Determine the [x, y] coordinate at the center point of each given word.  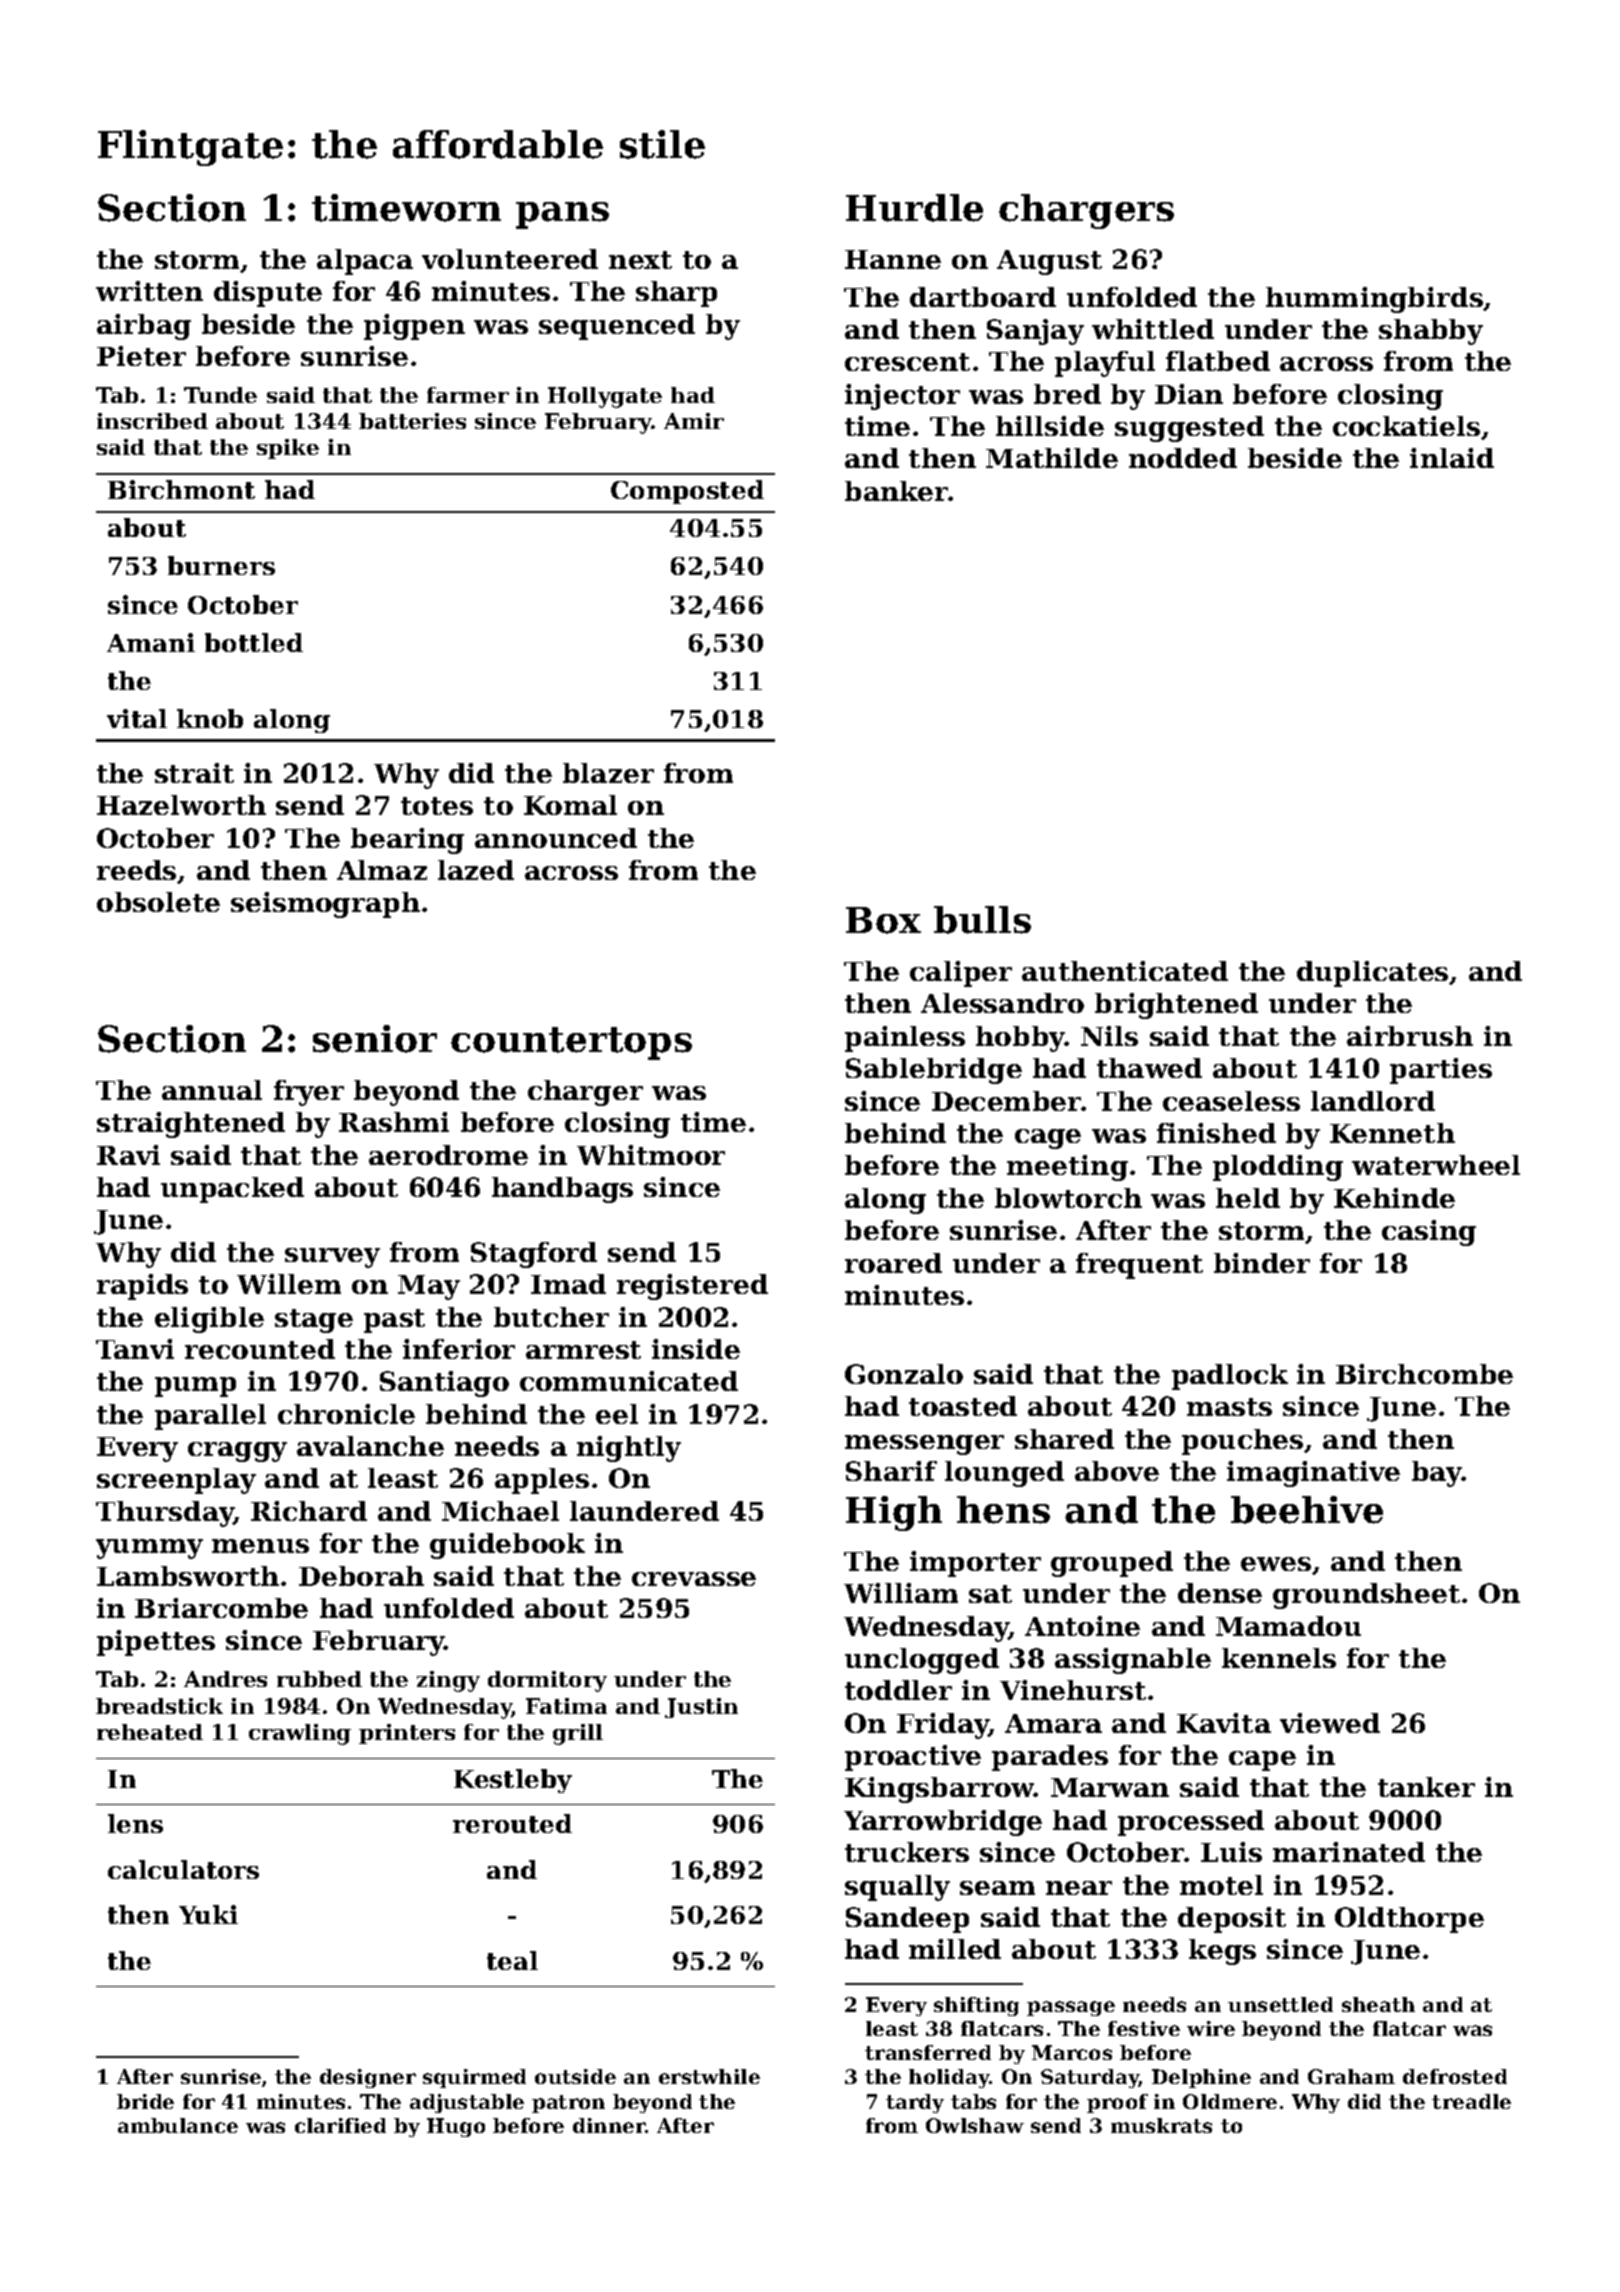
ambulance [178, 2125]
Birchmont [181, 489]
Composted [687, 492]
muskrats [1161, 2125]
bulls [982, 920]
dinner [609, 2125]
